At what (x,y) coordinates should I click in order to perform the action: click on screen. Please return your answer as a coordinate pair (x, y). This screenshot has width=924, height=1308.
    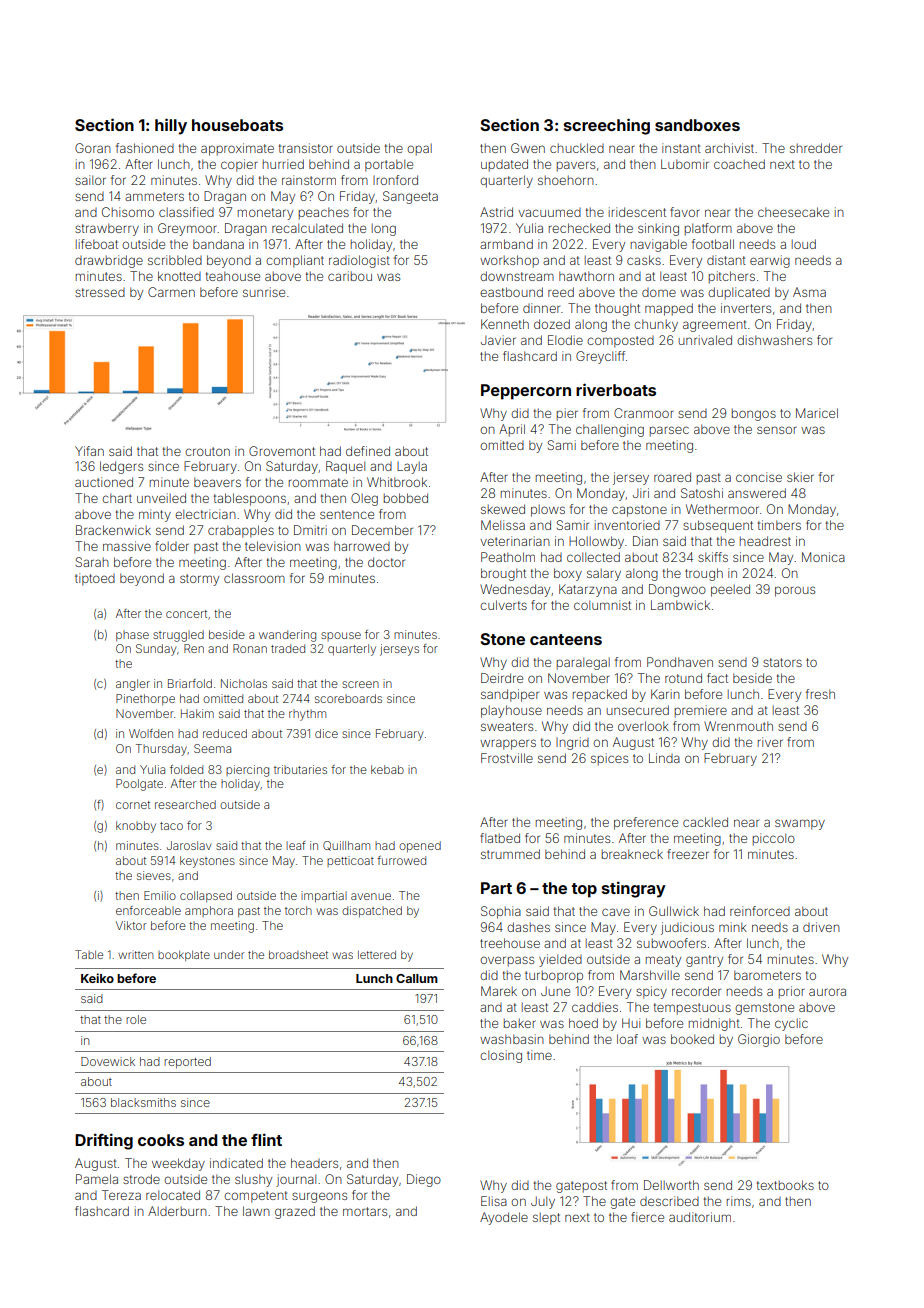
    Looking at the image, I should click on (360, 684).
